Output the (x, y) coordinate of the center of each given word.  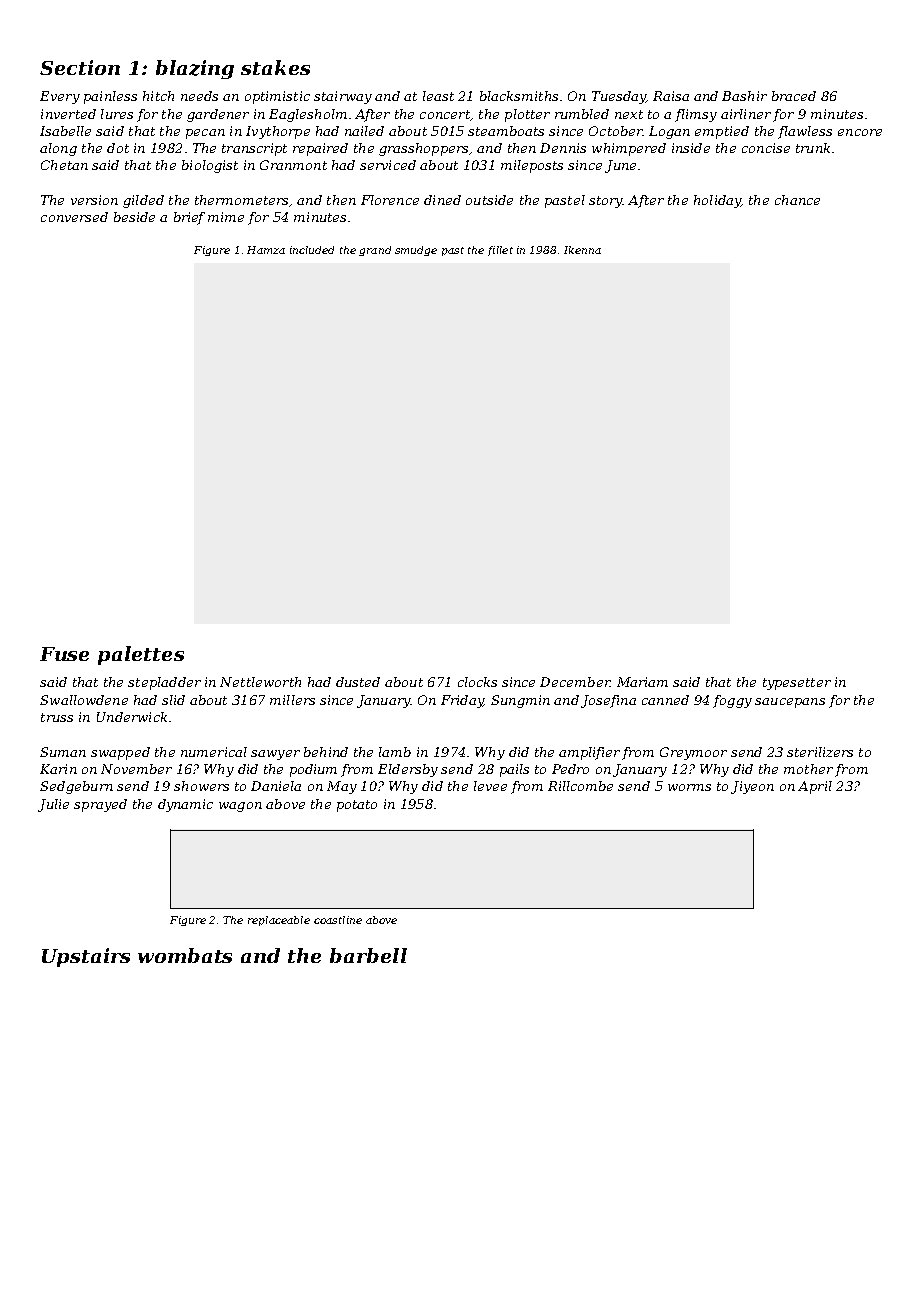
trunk (813, 148)
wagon (240, 807)
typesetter (797, 684)
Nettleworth (260, 682)
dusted (358, 682)
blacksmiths (519, 96)
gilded (143, 201)
